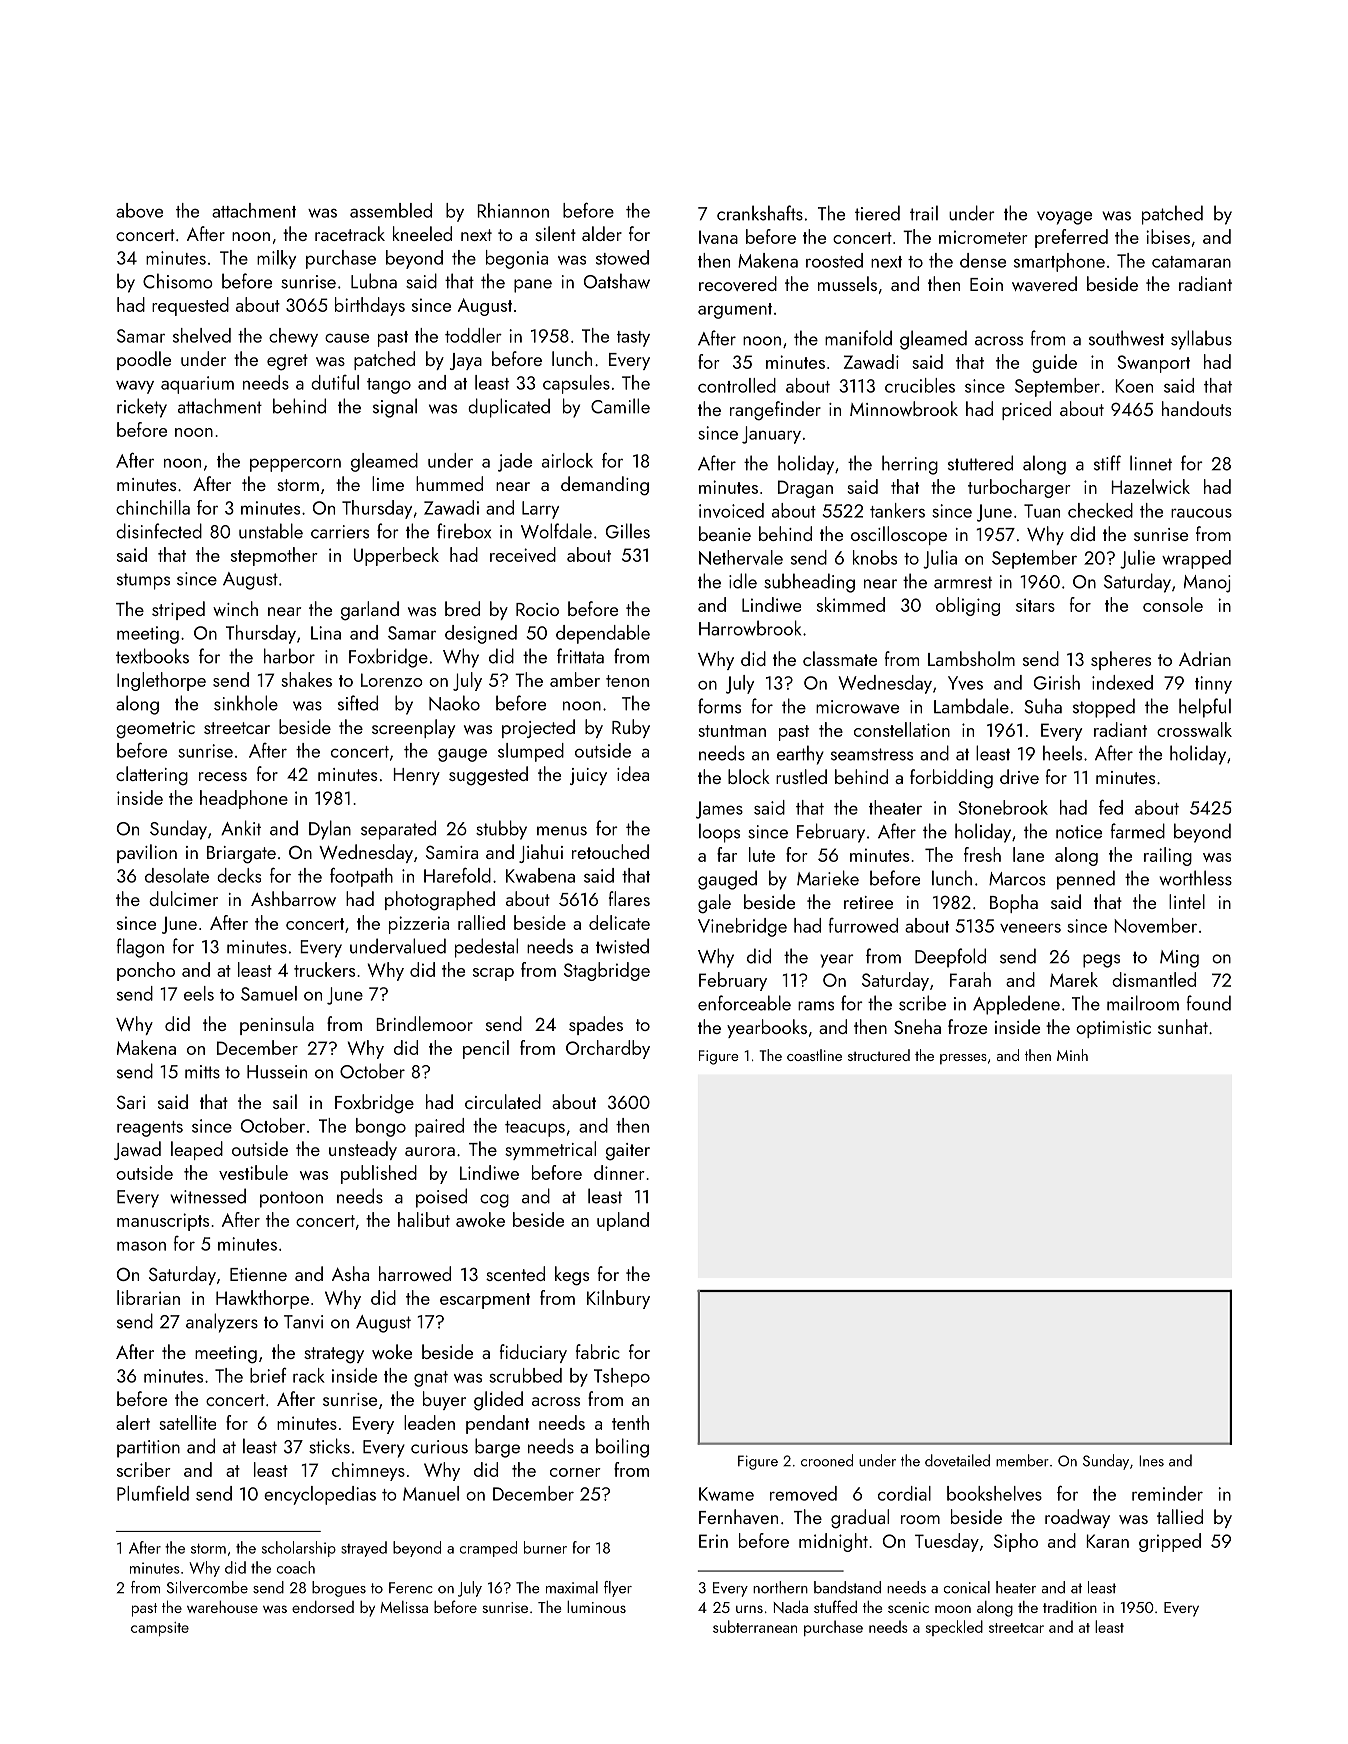 The image size is (1348, 1744). What do you see at coordinates (814, 1055) in the screenshot?
I see `coastline` at bounding box center [814, 1055].
